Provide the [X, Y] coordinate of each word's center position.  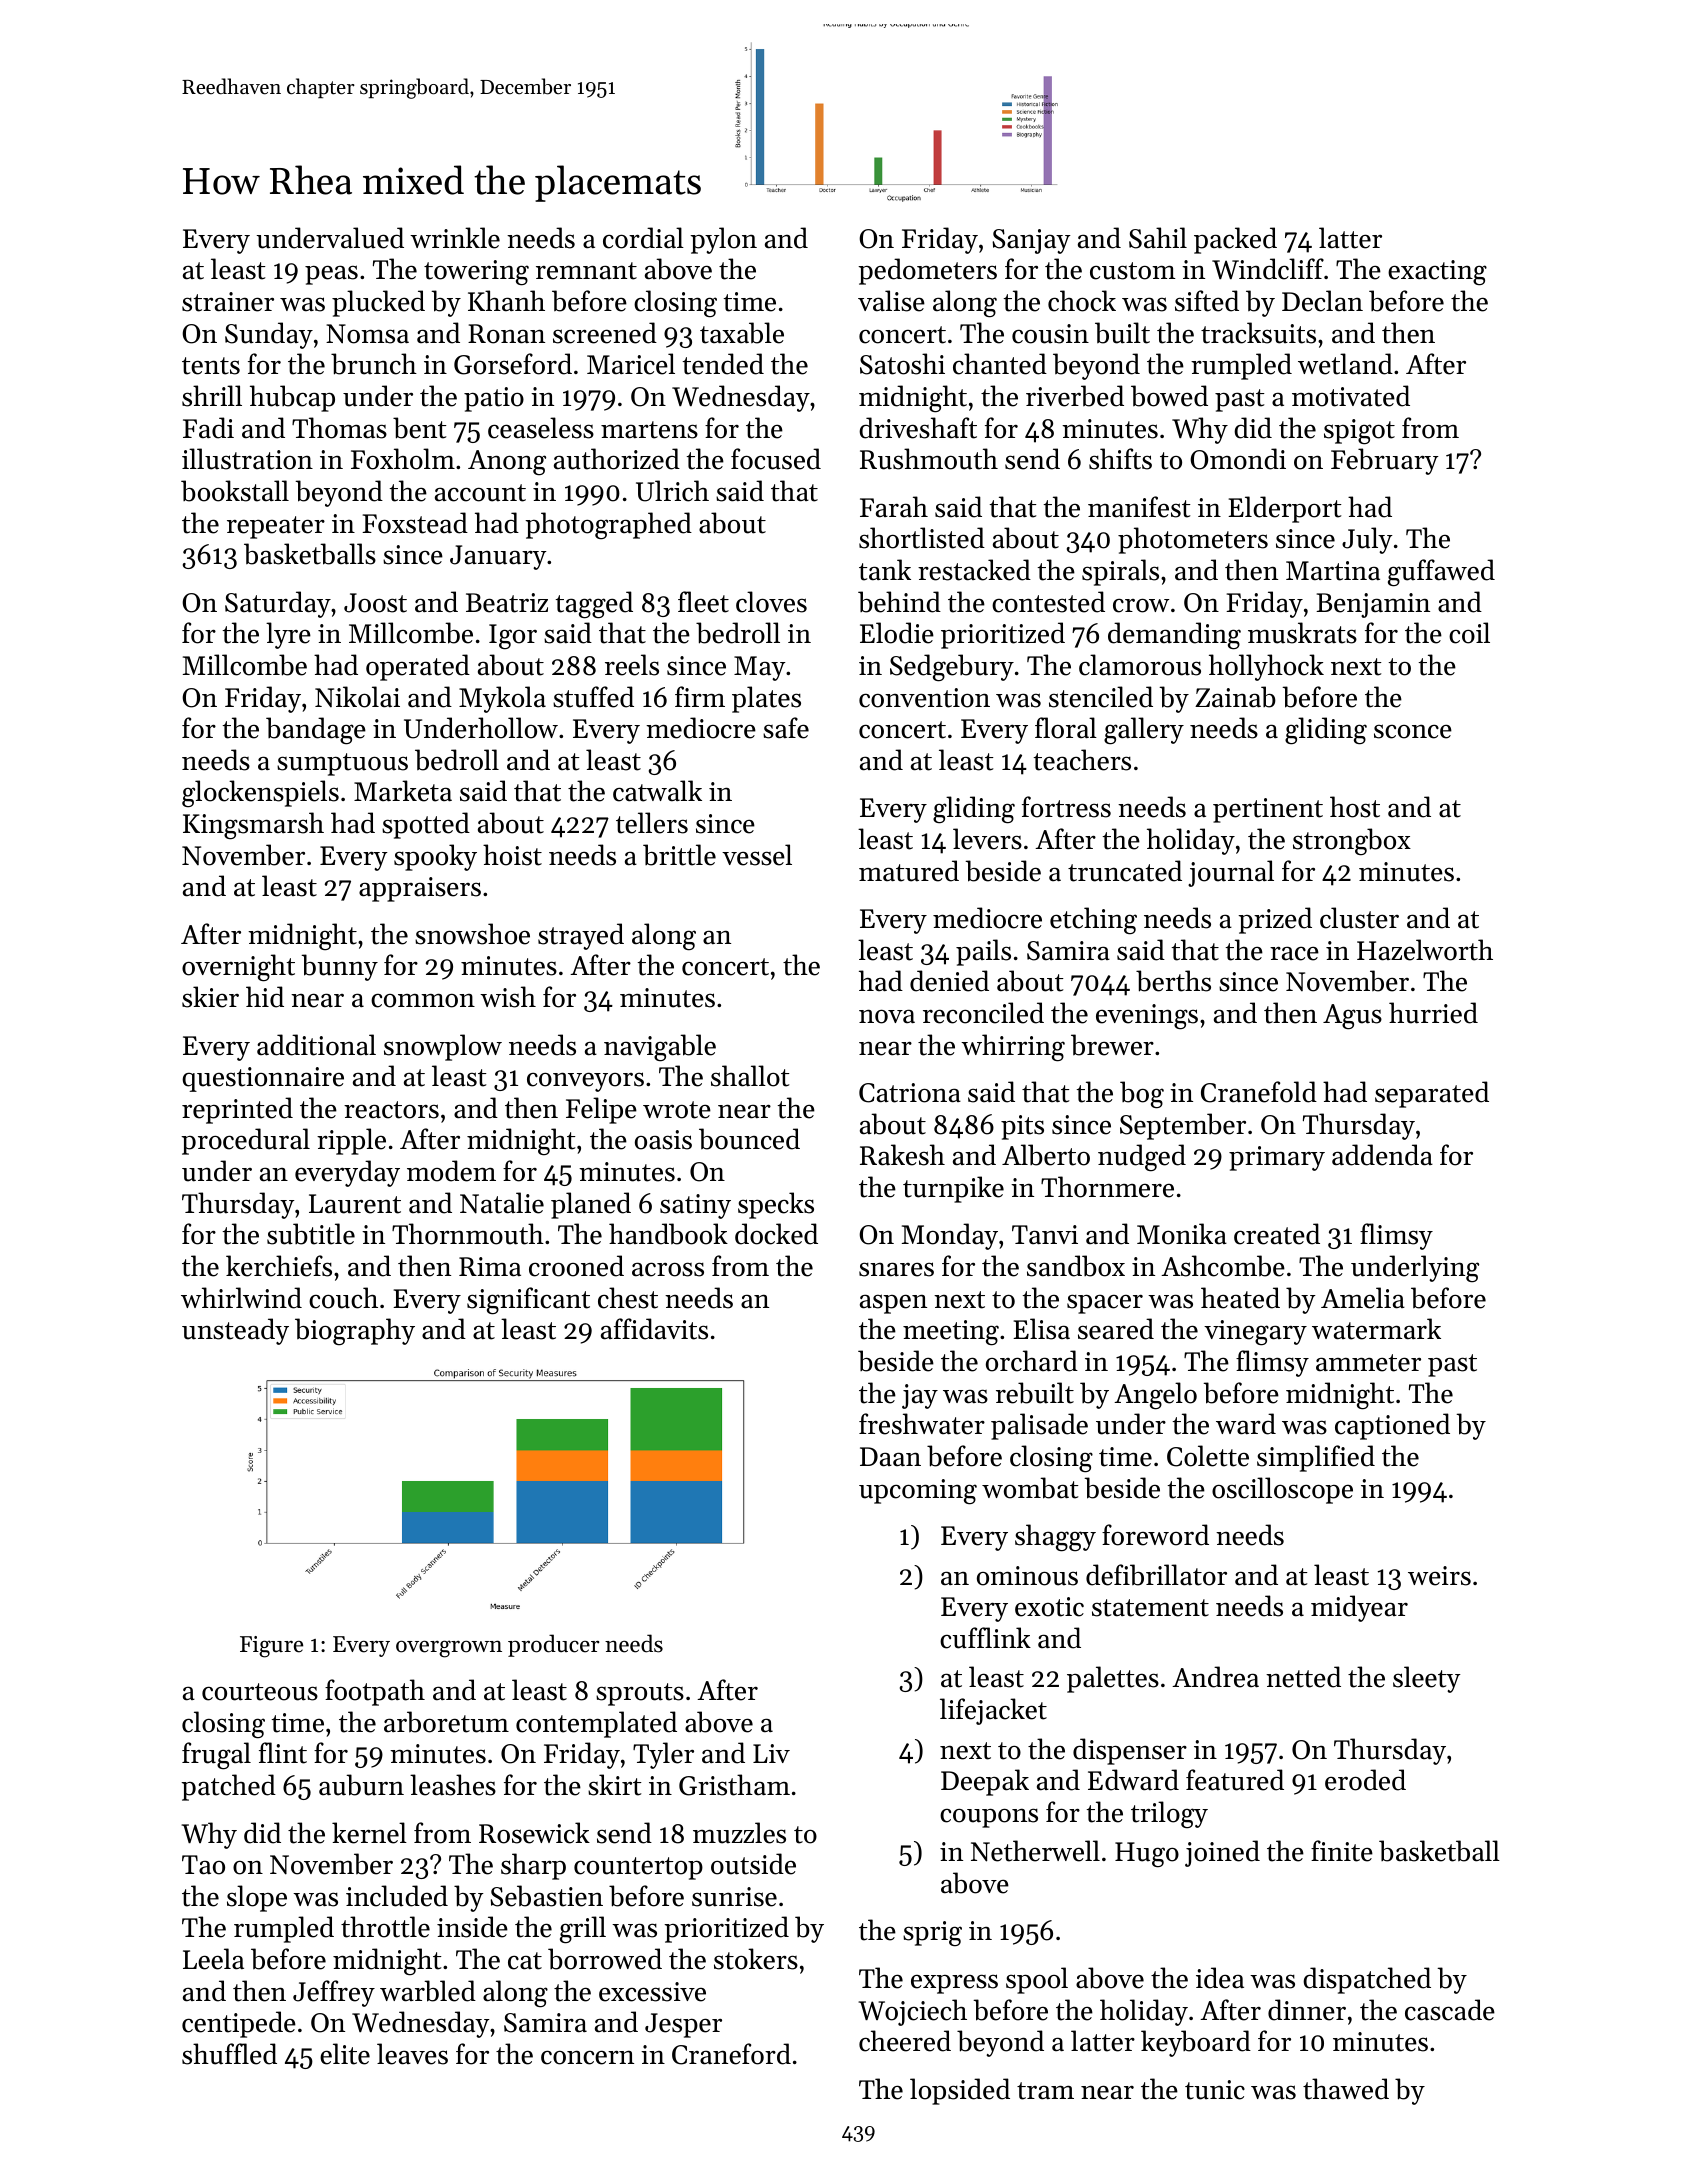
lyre [288, 635]
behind [899, 602]
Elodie [897, 633]
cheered [905, 2041]
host [1355, 807]
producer [553, 1645]
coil [1469, 633]
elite [345, 2054]
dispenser [1130, 1751]
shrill [212, 396]
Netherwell [1035, 1851]
